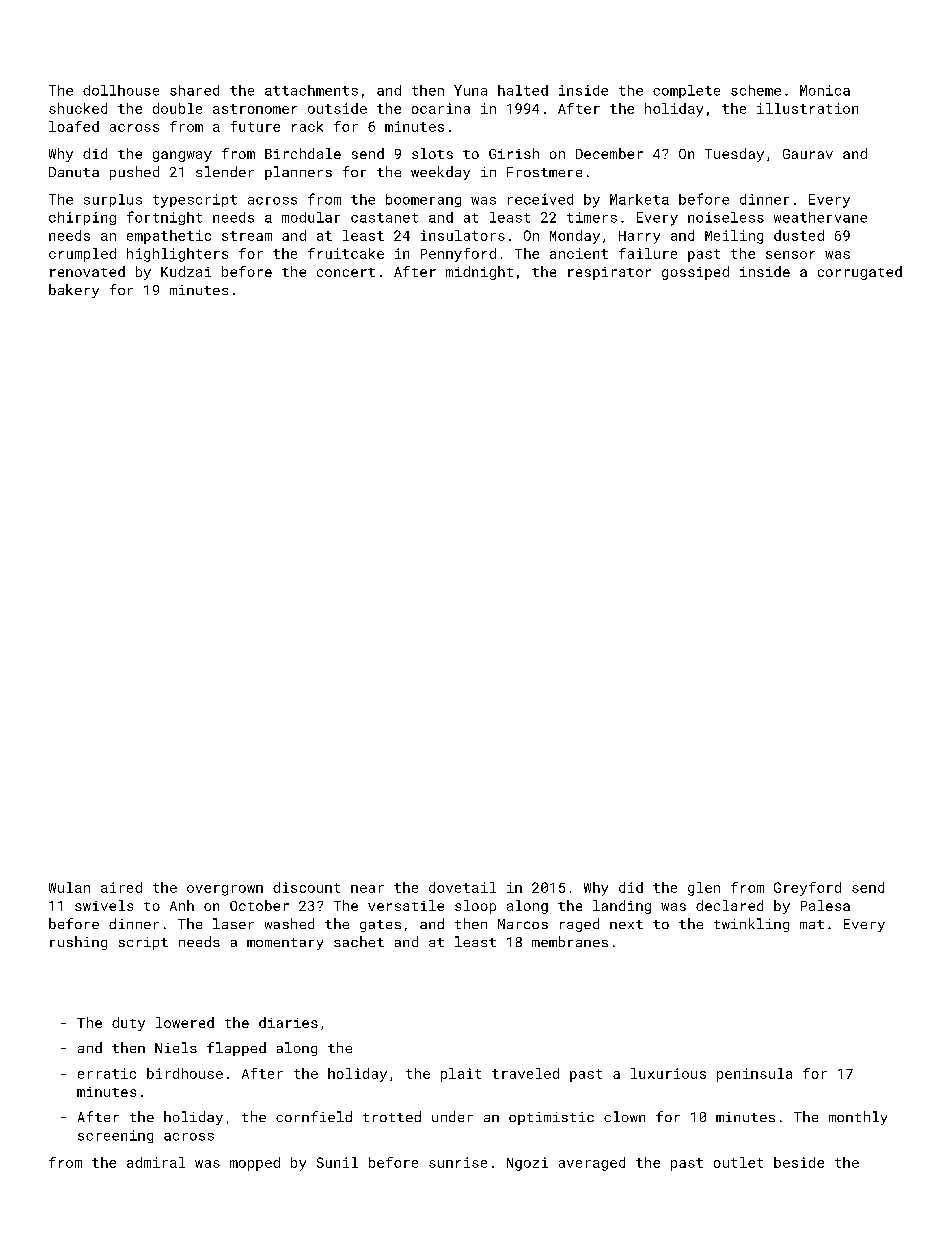 The image size is (952, 1233). What do you see at coordinates (695, 273) in the document?
I see `gossiped` at bounding box center [695, 273].
